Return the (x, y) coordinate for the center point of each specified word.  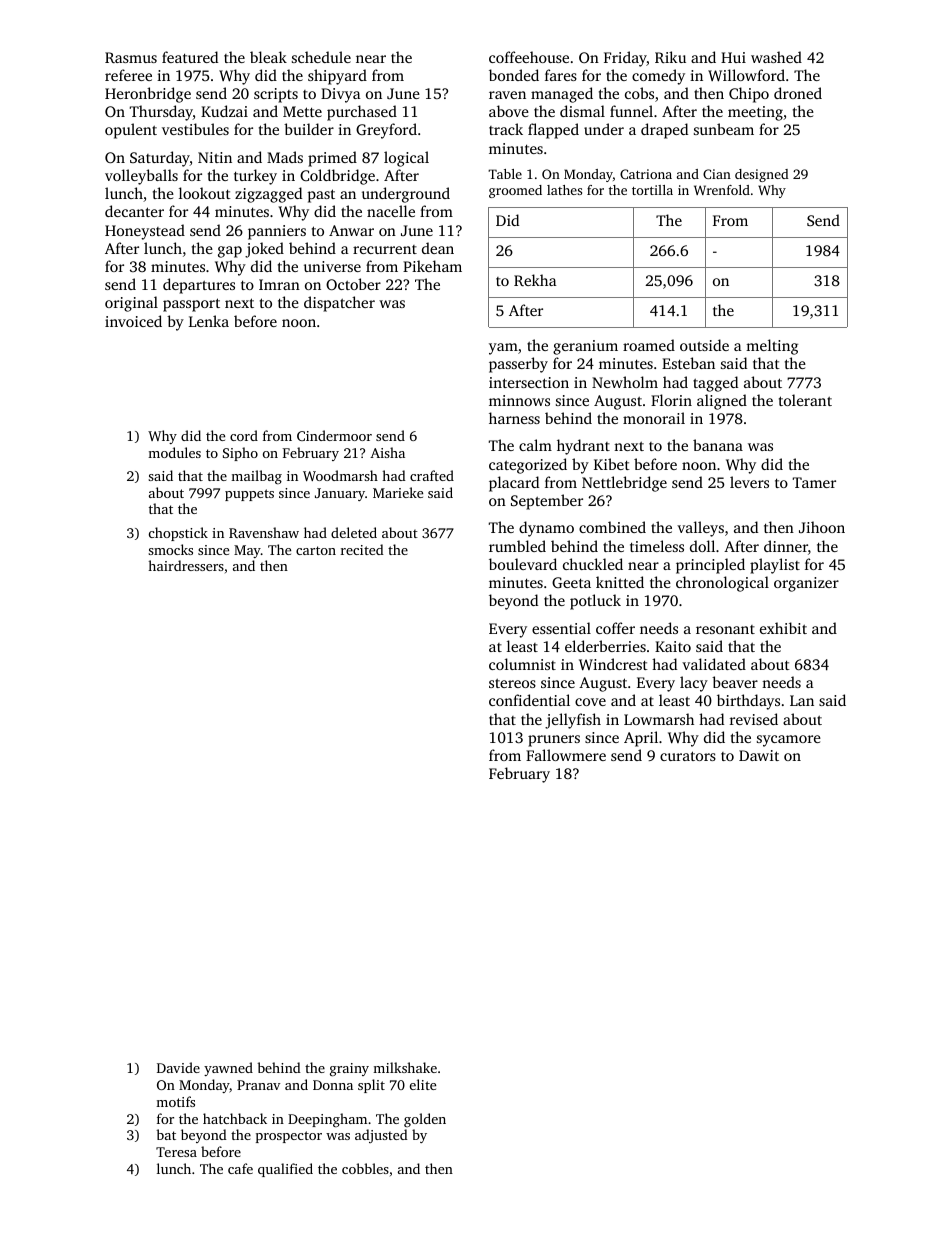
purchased (362, 113)
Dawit (759, 755)
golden (425, 1120)
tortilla (652, 190)
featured (190, 57)
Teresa (176, 1152)
